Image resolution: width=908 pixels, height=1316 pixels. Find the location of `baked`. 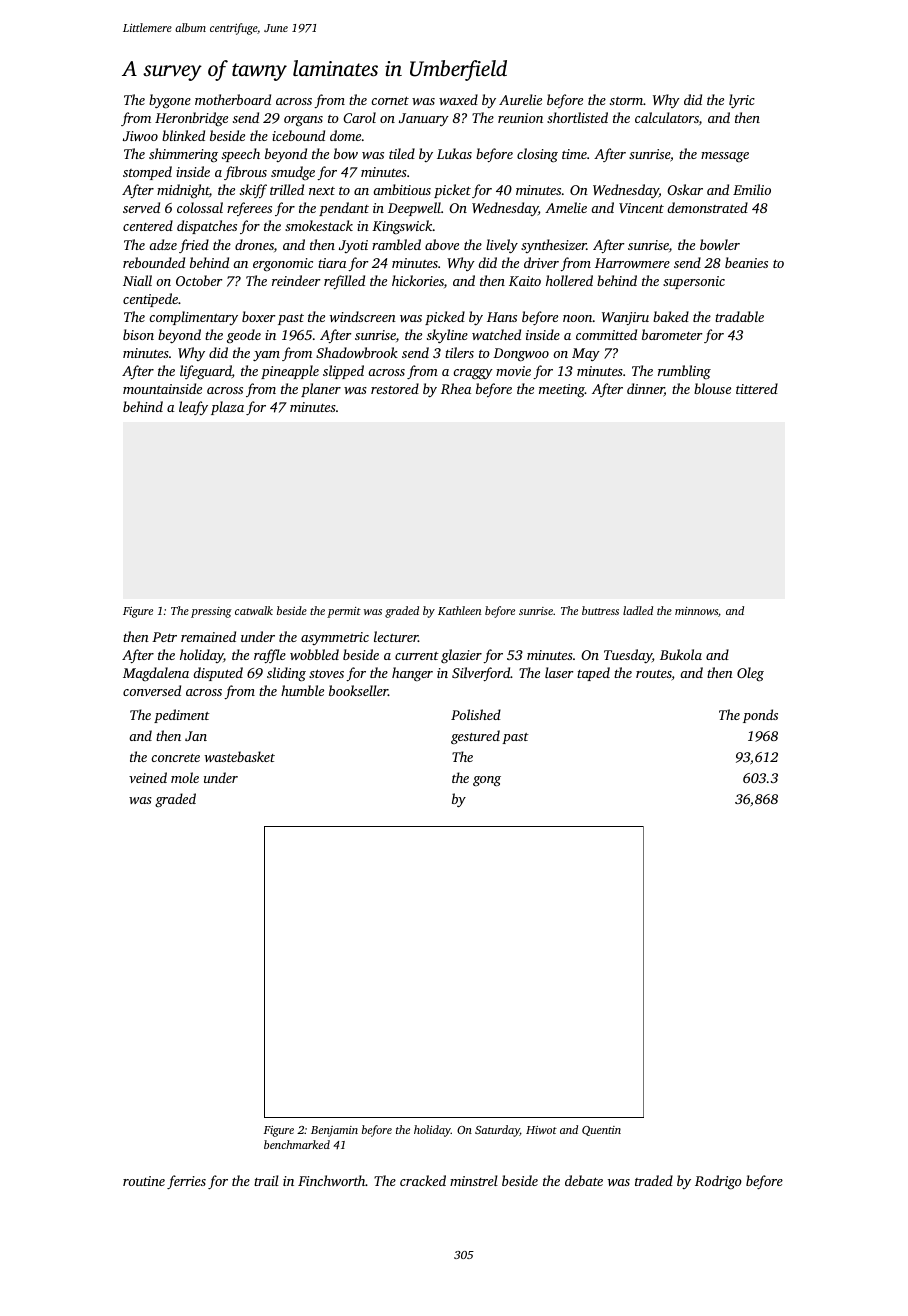

baked is located at coordinates (671, 316).
